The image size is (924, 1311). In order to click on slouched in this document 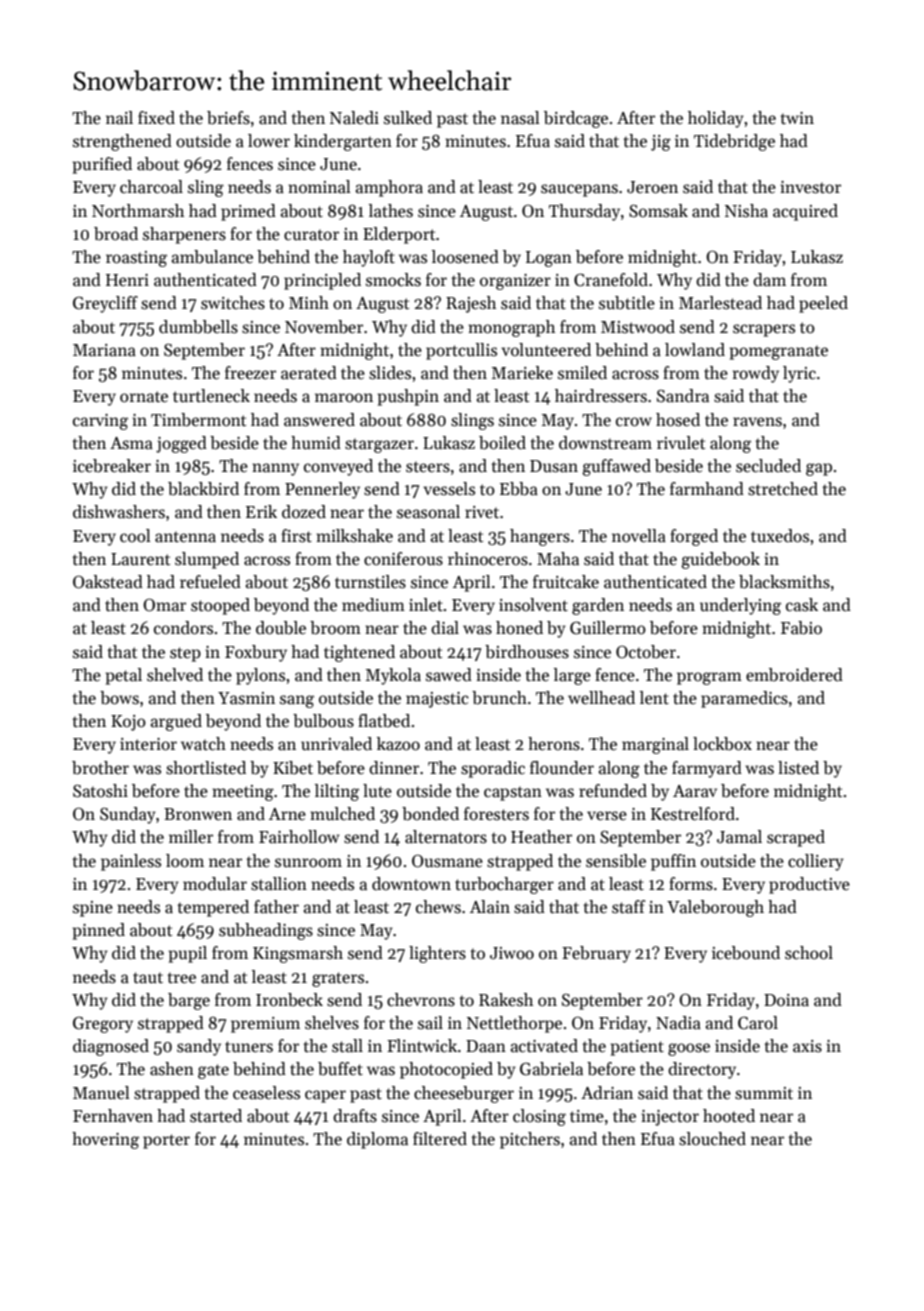, I will do `click(712, 1139)`.
